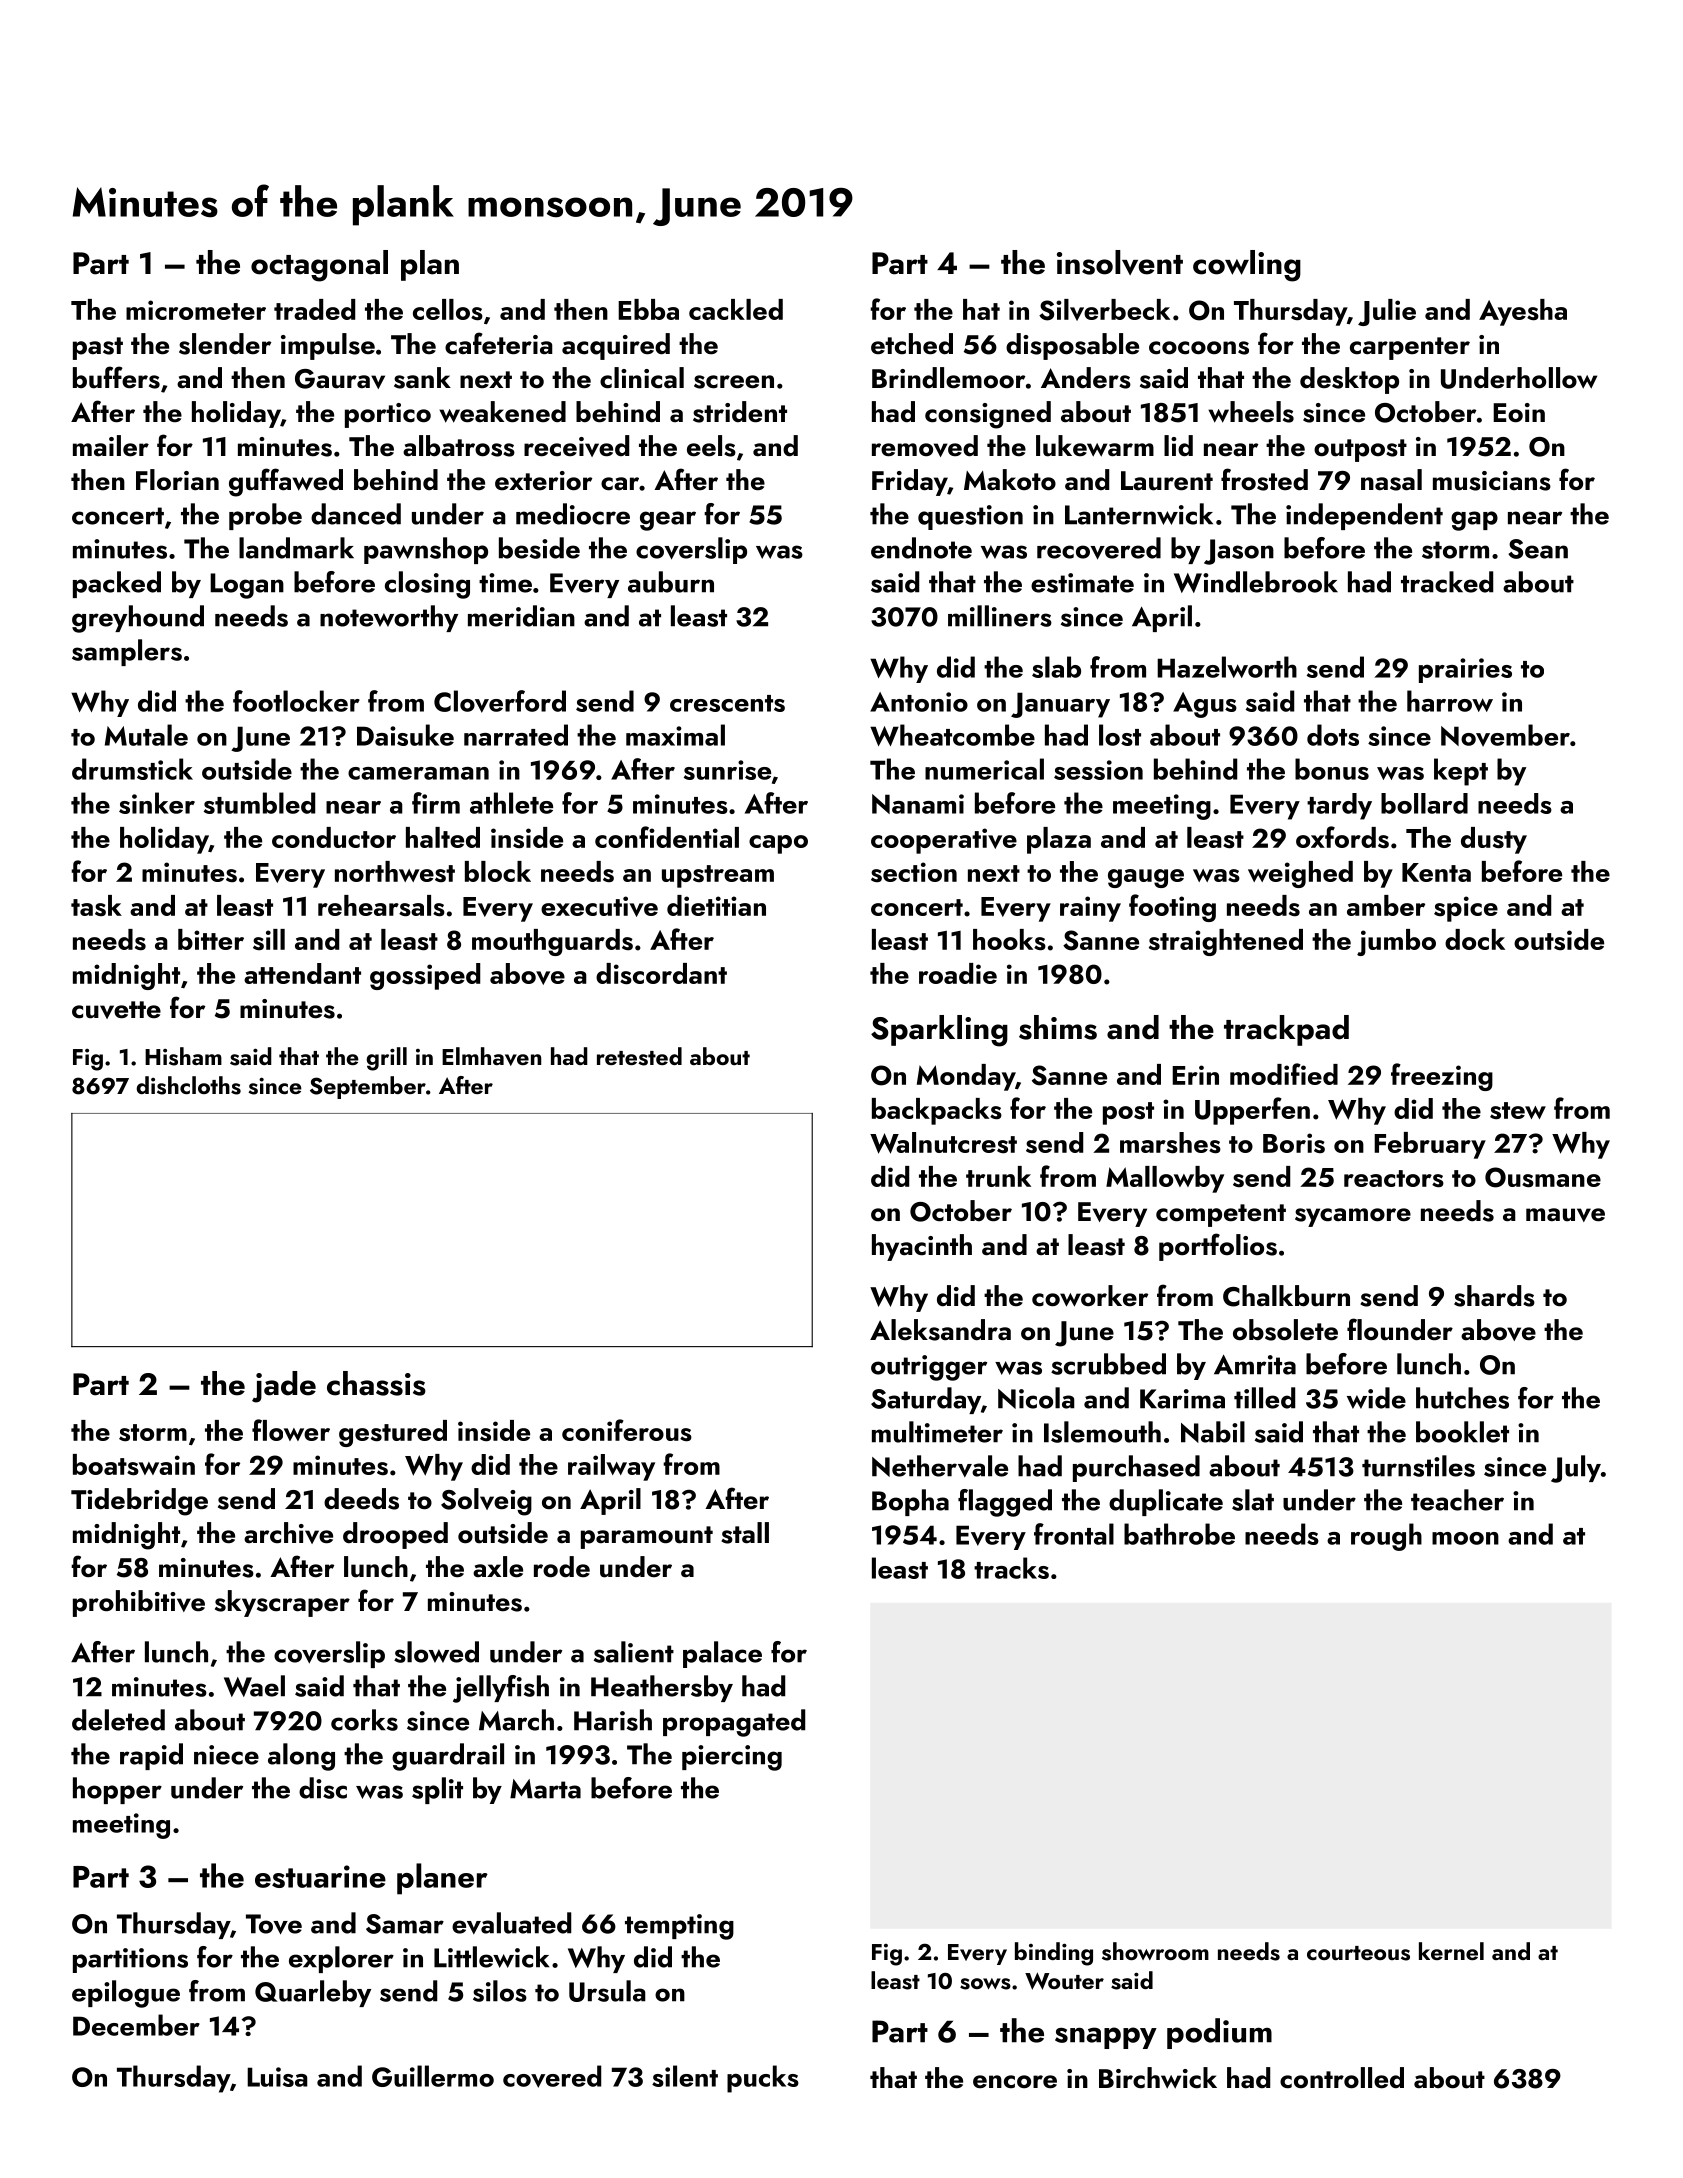  Describe the element at coordinates (319, 266) in the image. I see `octagonal` at that location.
